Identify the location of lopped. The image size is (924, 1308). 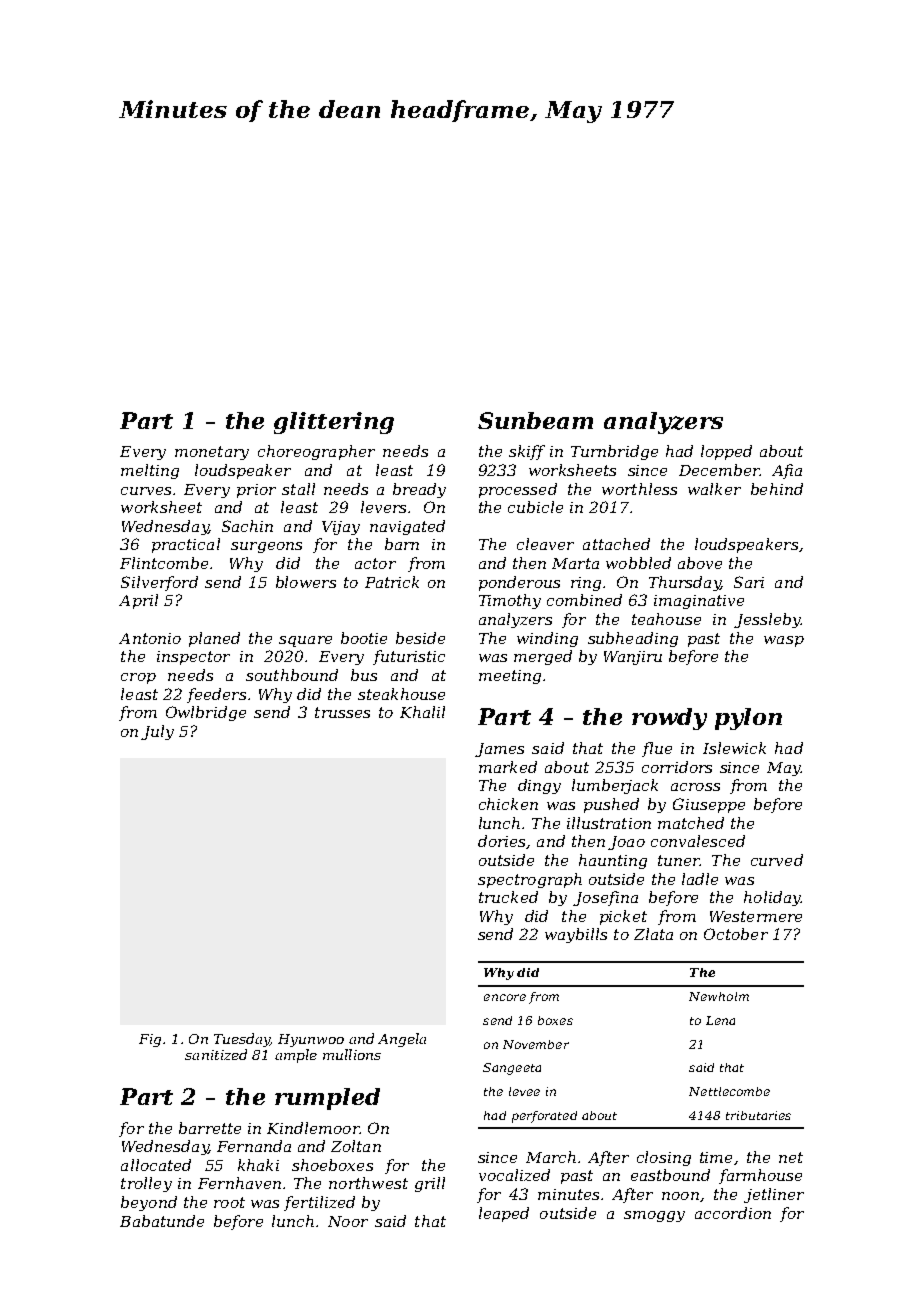
(726, 452).
